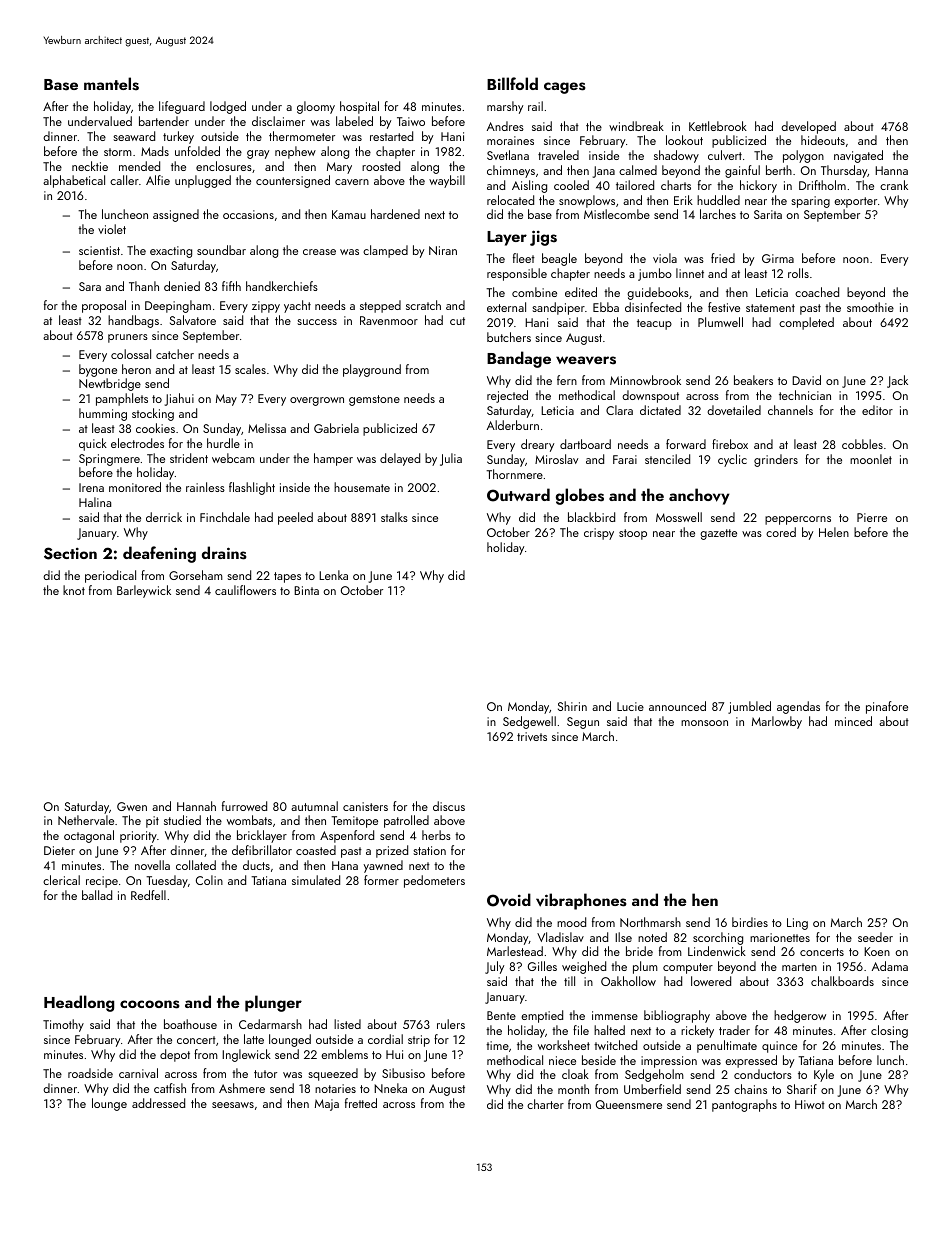 The height and width of the screenshot is (1233, 952). What do you see at coordinates (758, 186) in the screenshot?
I see `hickory` at bounding box center [758, 186].
